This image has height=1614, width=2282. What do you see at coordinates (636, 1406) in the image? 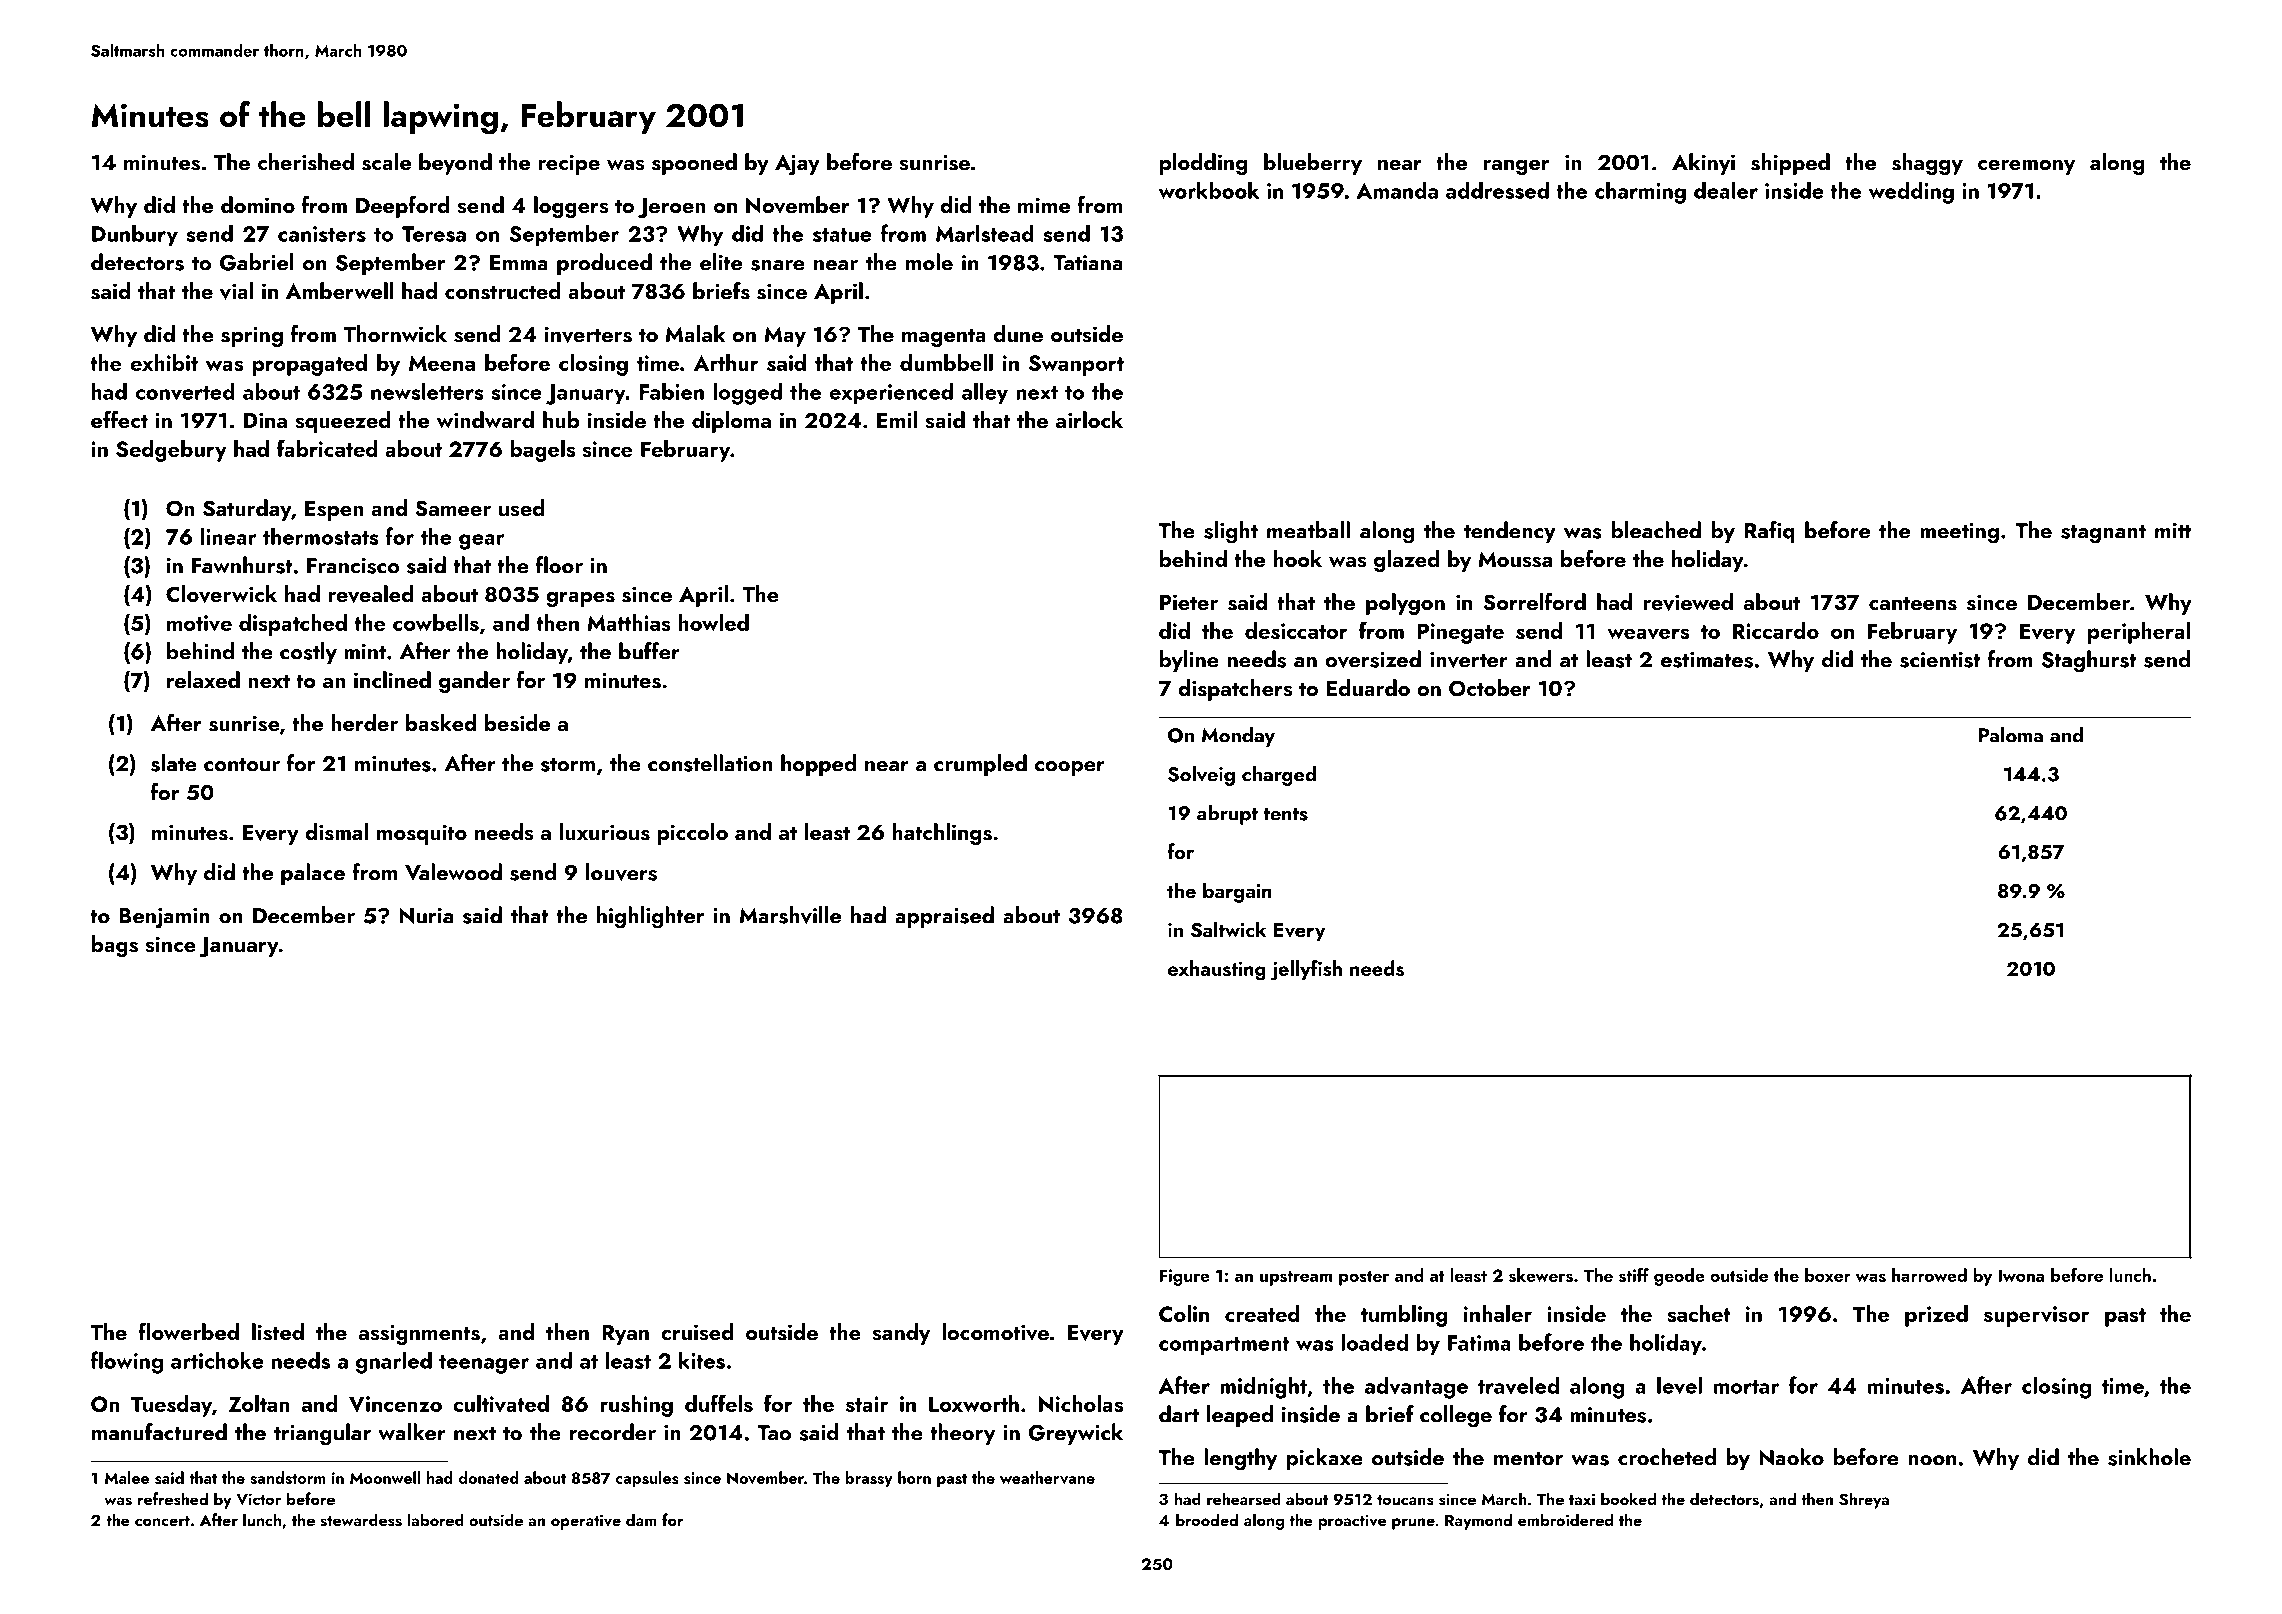
I see `rushing` at bounding box center [636, 1406].
